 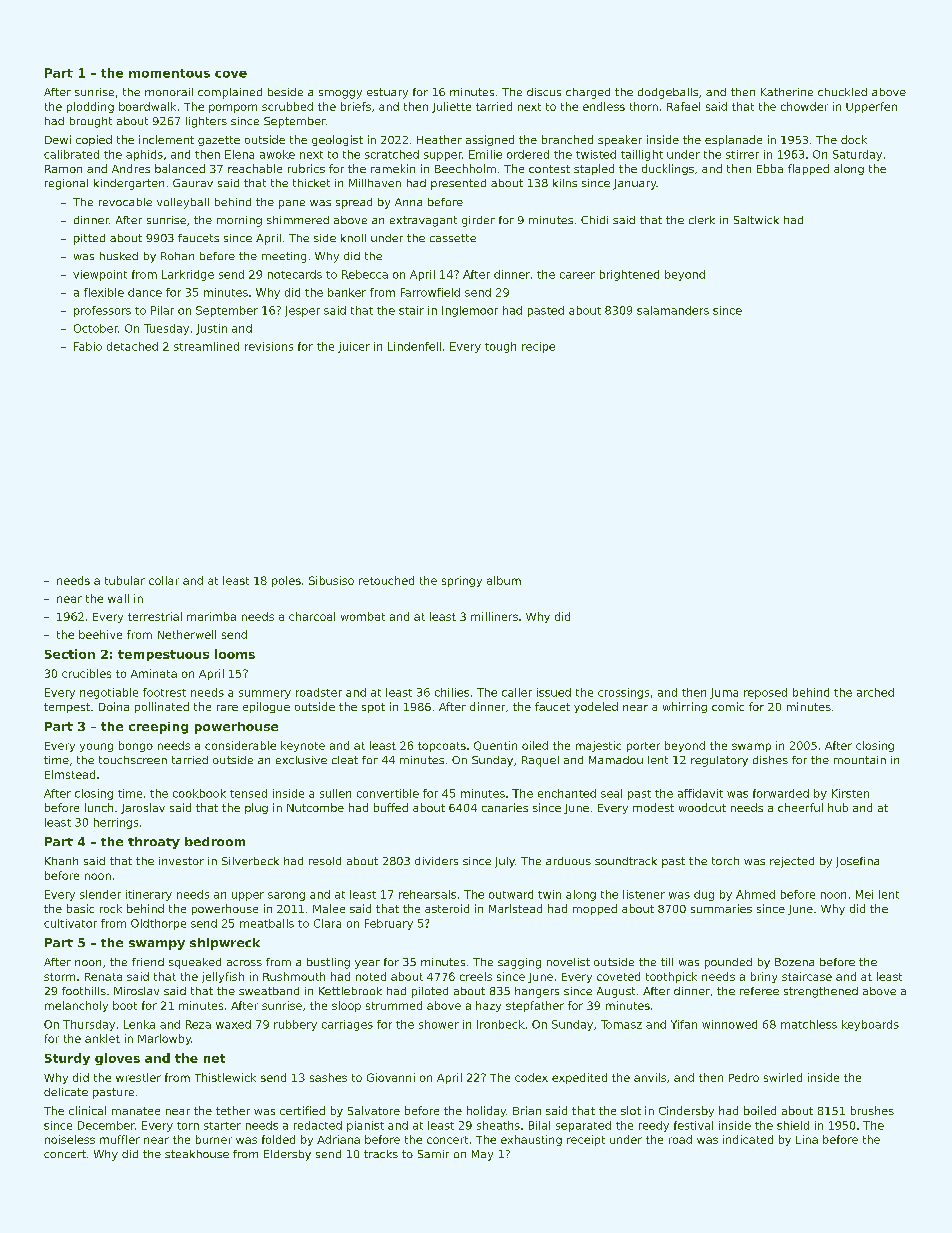 I want to click on collar, so click(x=164, y=580).
